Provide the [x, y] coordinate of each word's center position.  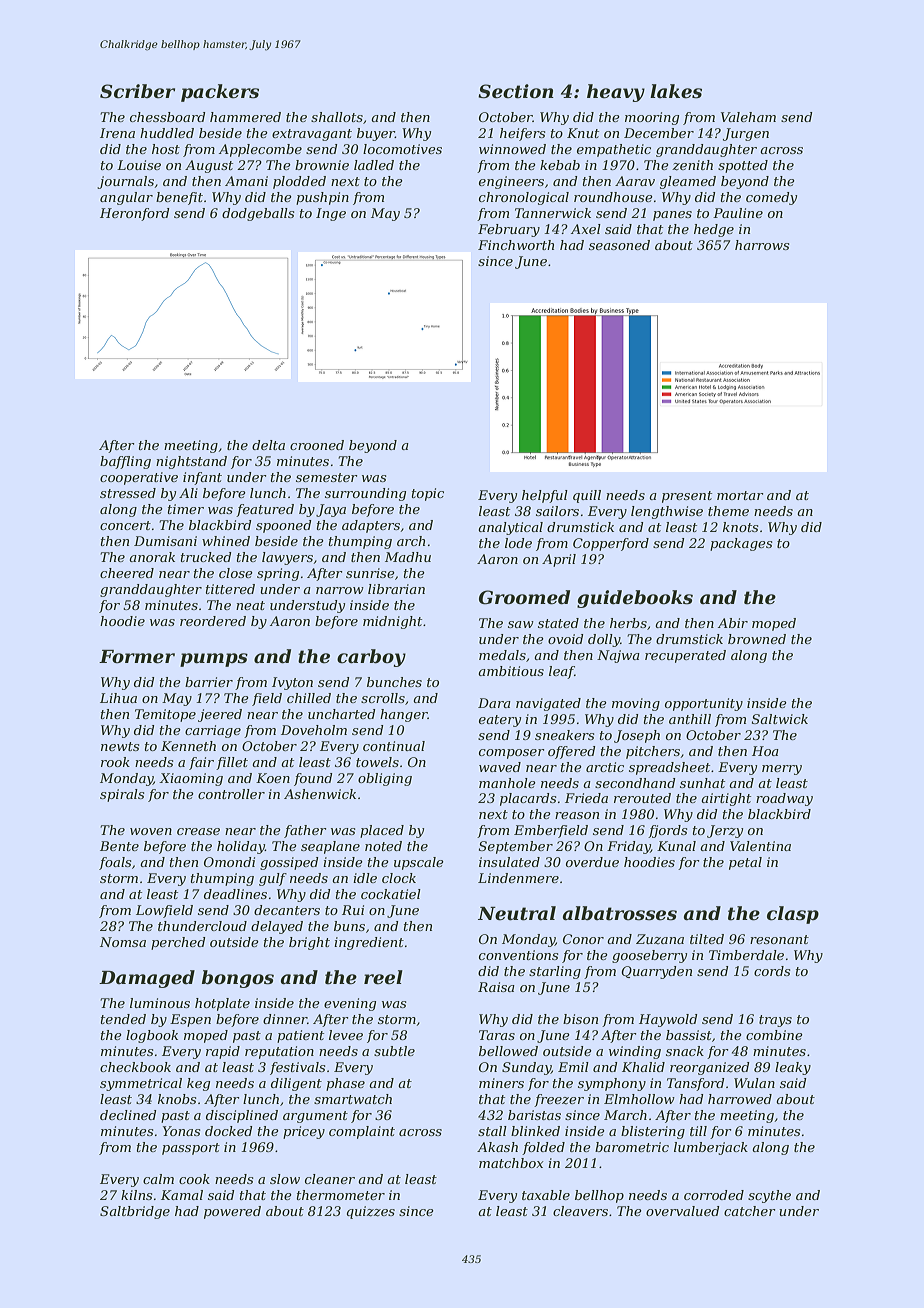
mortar [740, 495]
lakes [676, 91]
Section [516, 91]
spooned [284, 526]
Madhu [408, 557]
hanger [404, 715]
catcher [750, 1211]
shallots [337, 117]
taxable [546, 1195]
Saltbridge [135, 1212]
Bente [119, 846]
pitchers [653, 752]
